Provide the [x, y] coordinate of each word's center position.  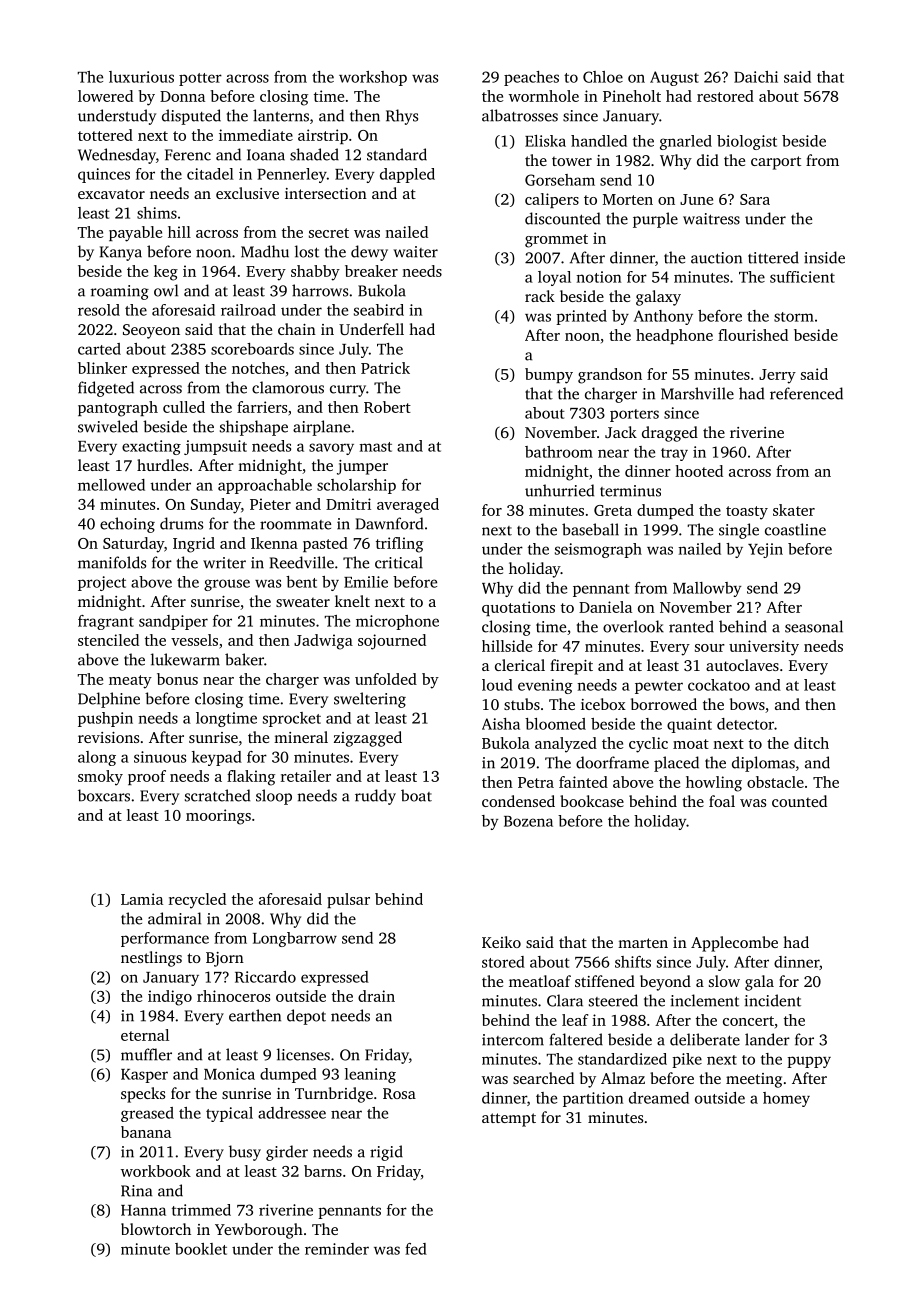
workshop [373, 78]
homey [786, 1099]
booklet [201, 1249]
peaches [531, 78]
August [674, 78]
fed [416, 1249]
